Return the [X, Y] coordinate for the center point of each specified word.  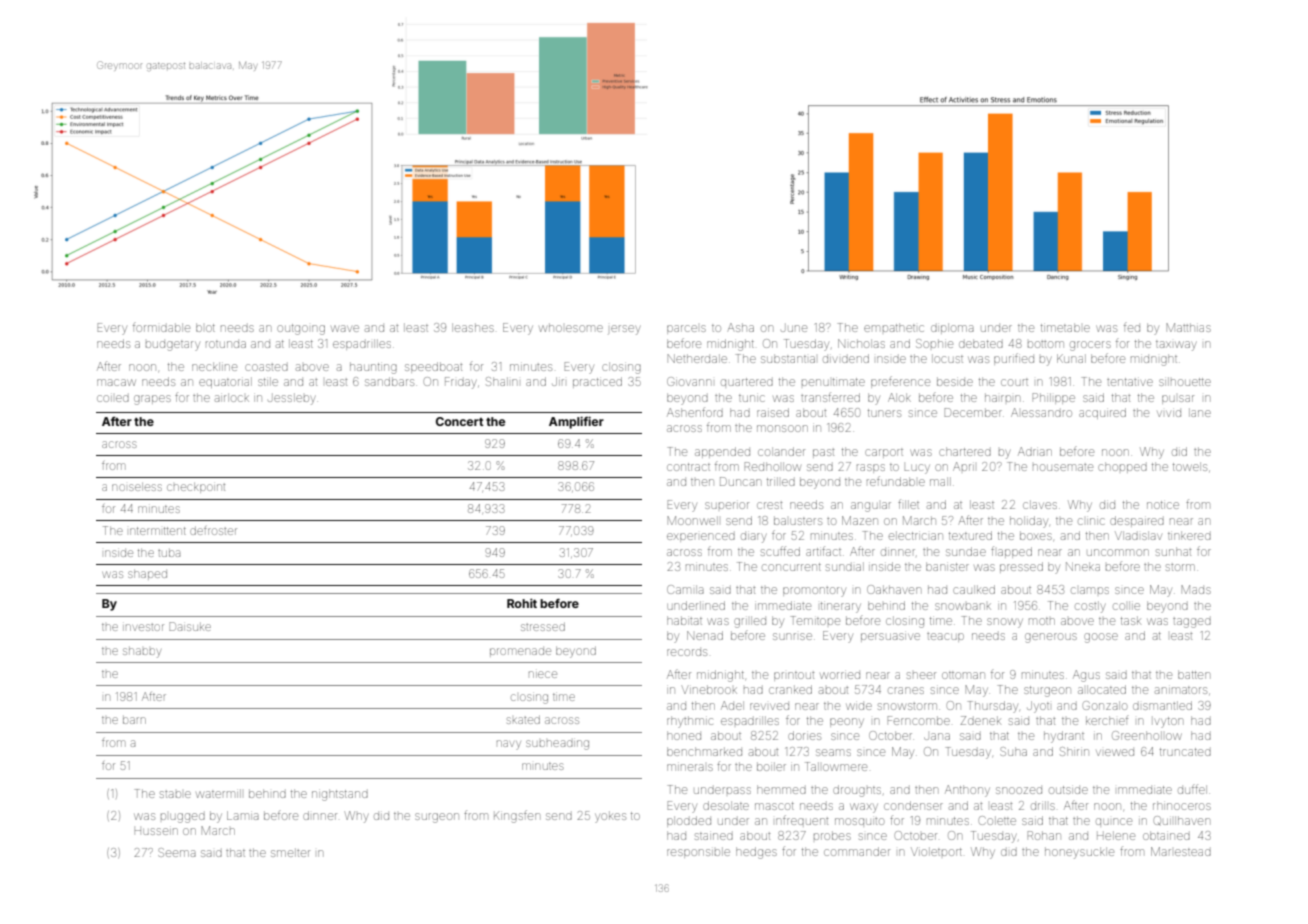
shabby [142, 652]
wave [345, 328]
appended [722, 452]
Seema [177, 852]
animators [1181, 690]
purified [1014, 359]
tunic [751, 398]
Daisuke [190, 626]
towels [1190, 466]
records [687, 652]
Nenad [705, 635]
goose [1101, 638]
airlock [232, 397]
